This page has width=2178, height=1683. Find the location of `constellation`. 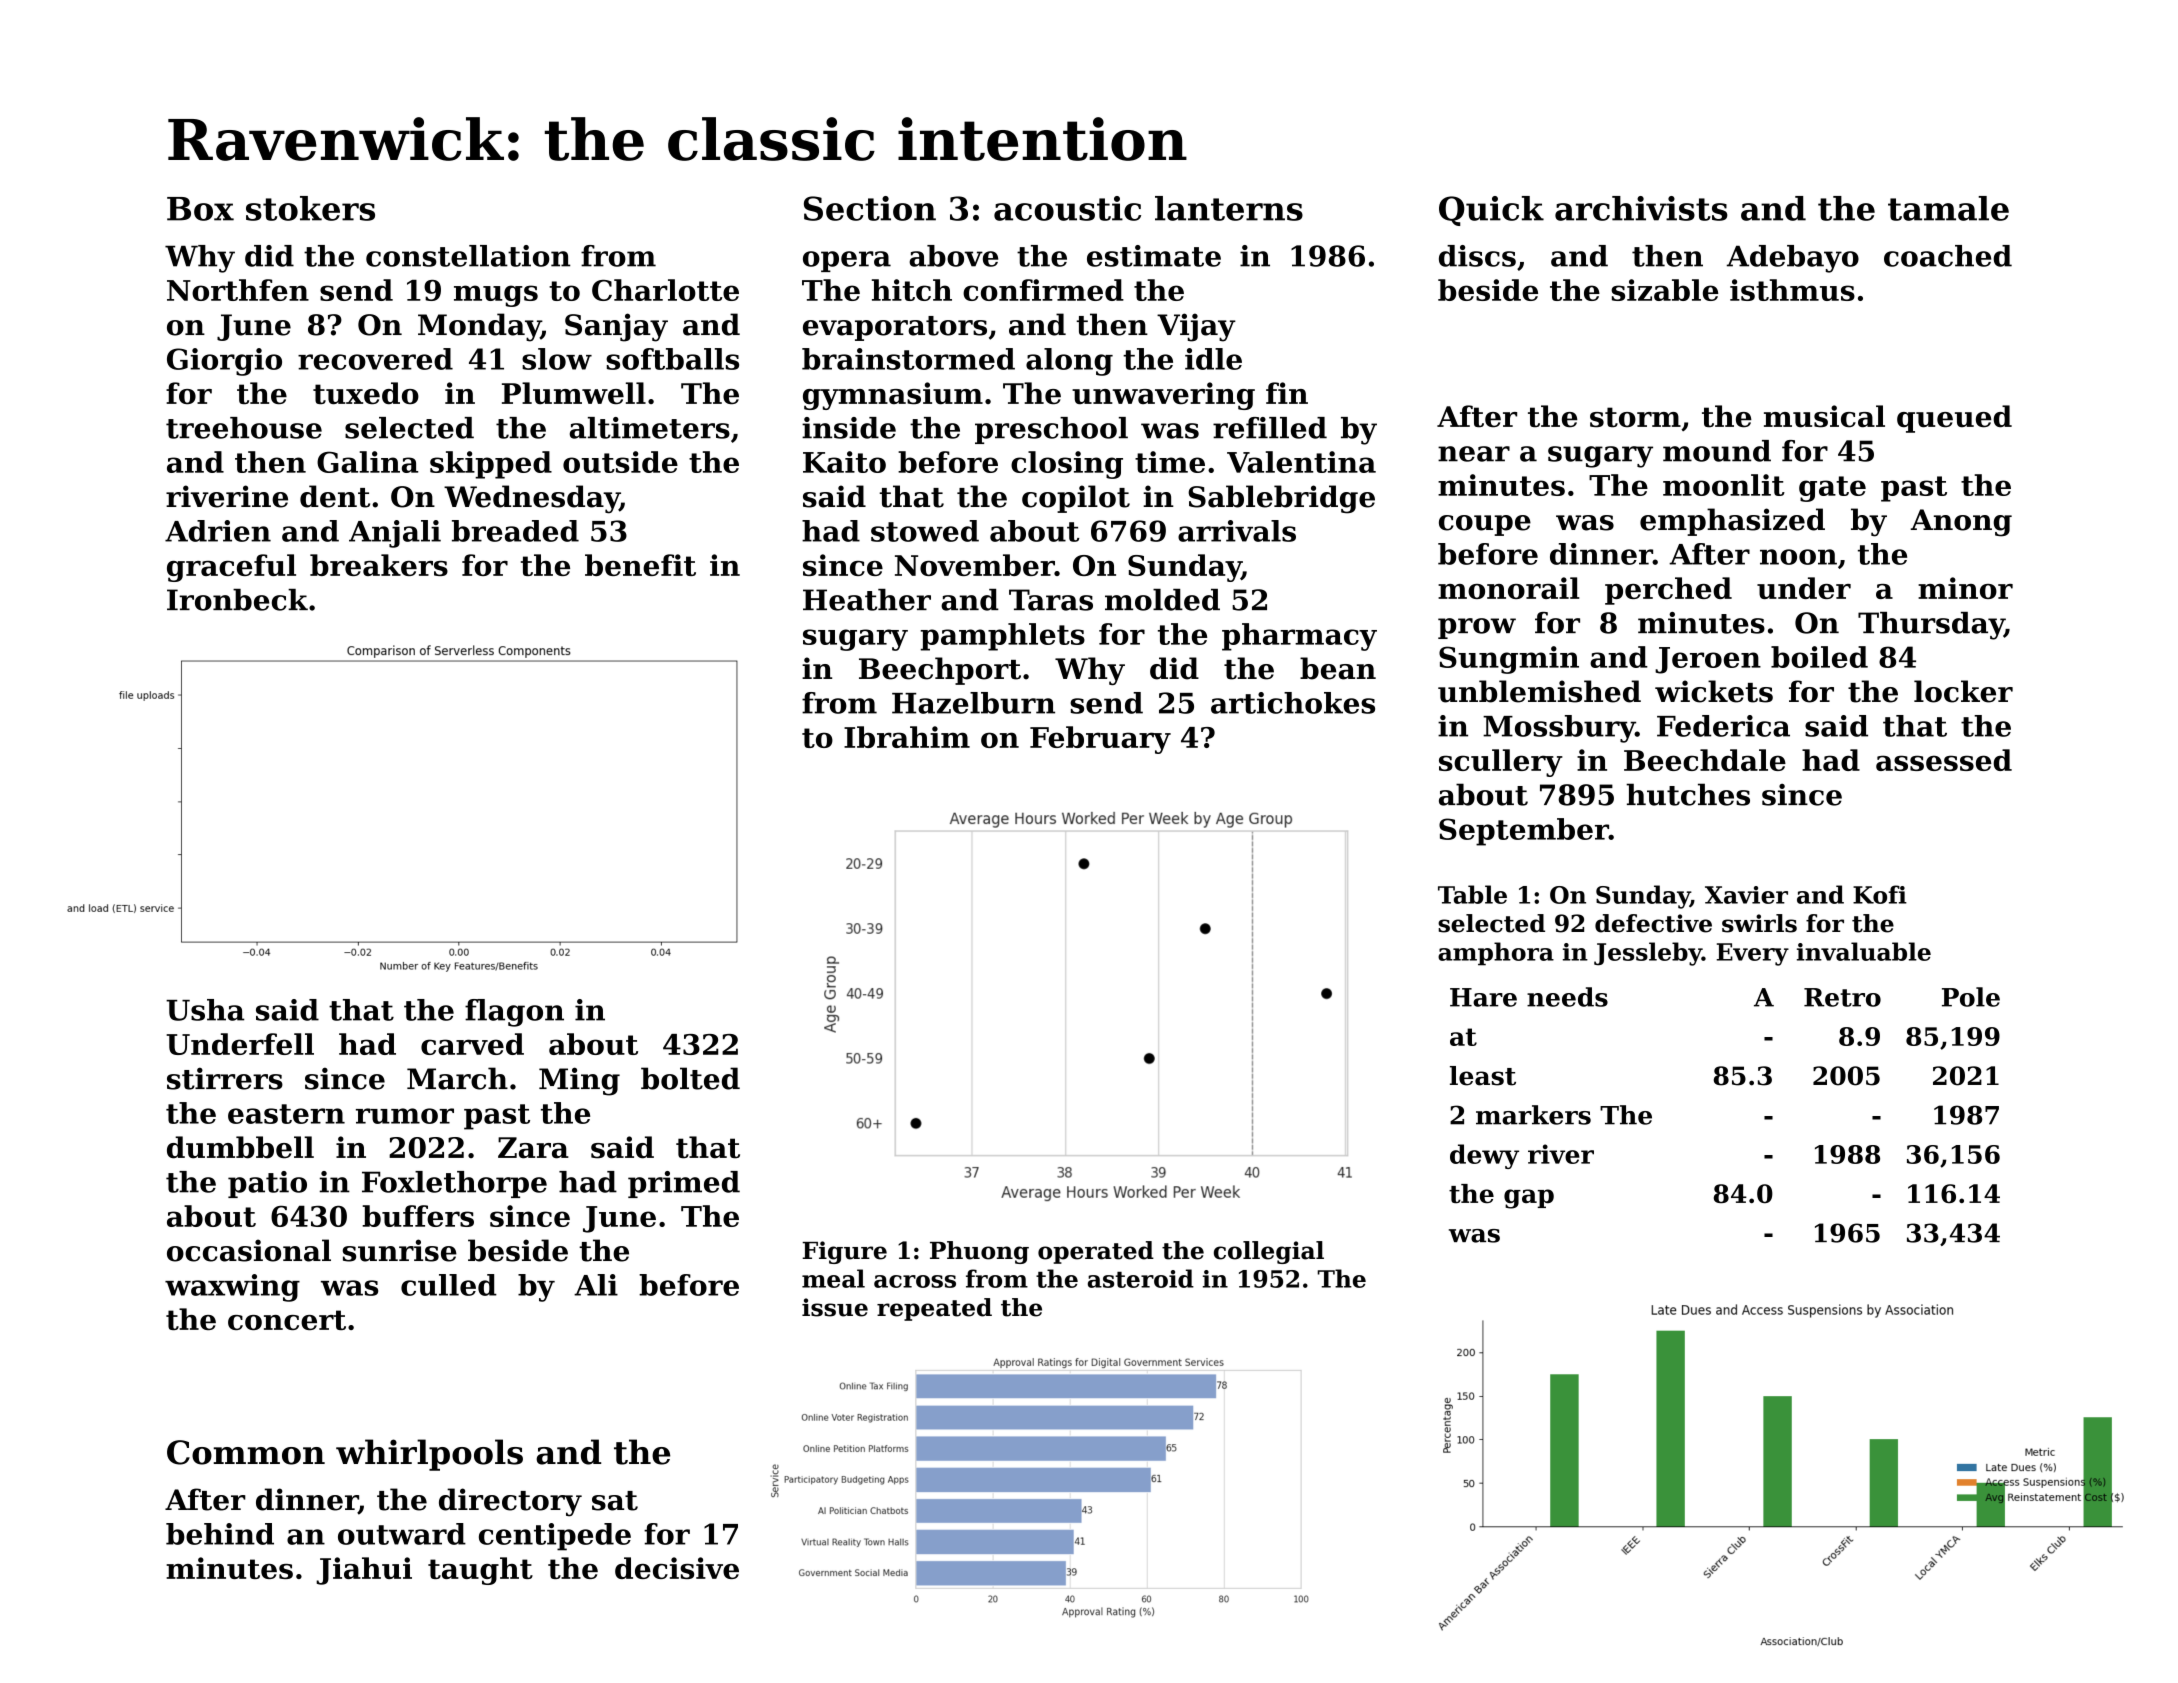

constellation is located at coordinates (468, 256).
